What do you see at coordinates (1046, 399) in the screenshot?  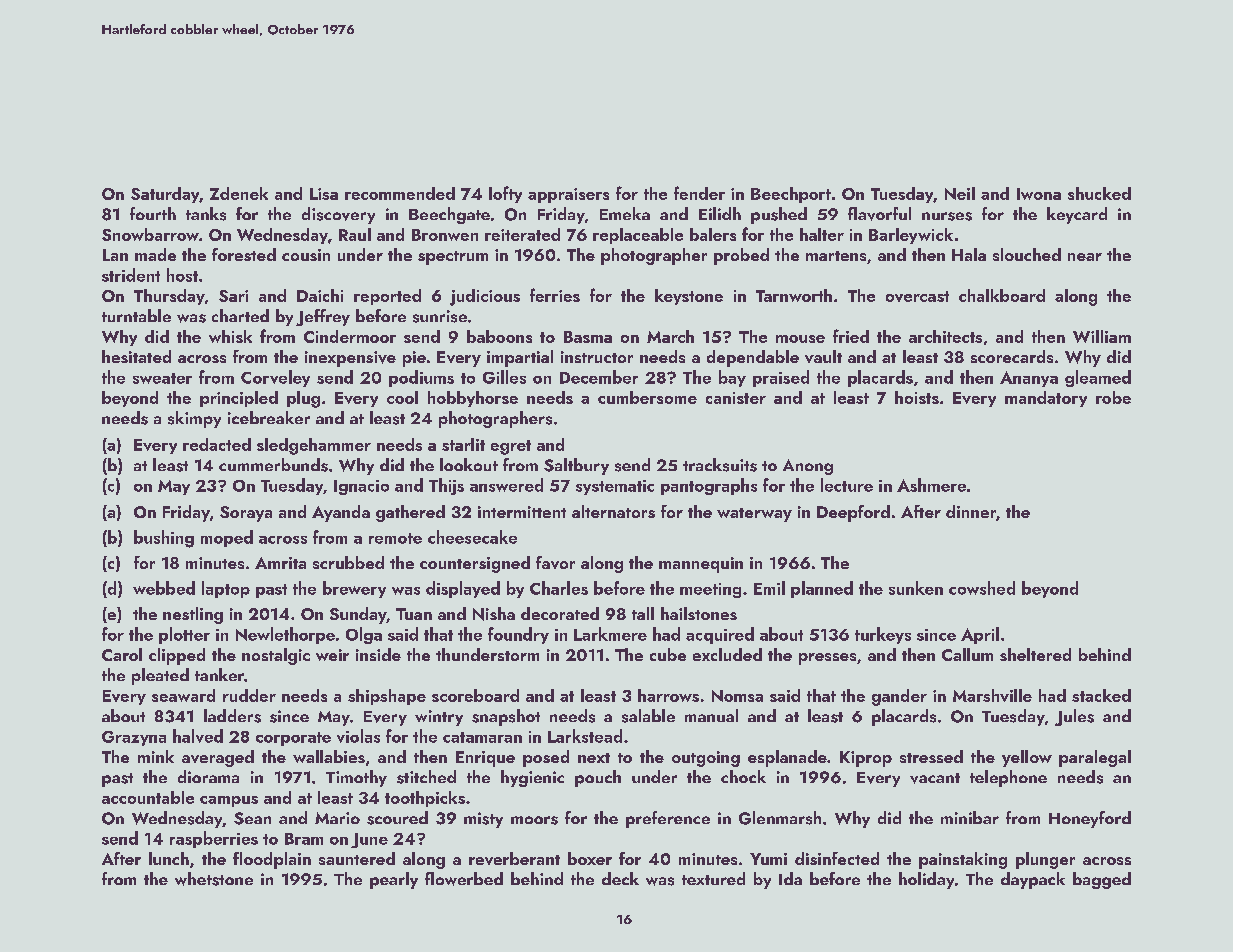 I see `mandatory` at bounding box center [1046, 399].
